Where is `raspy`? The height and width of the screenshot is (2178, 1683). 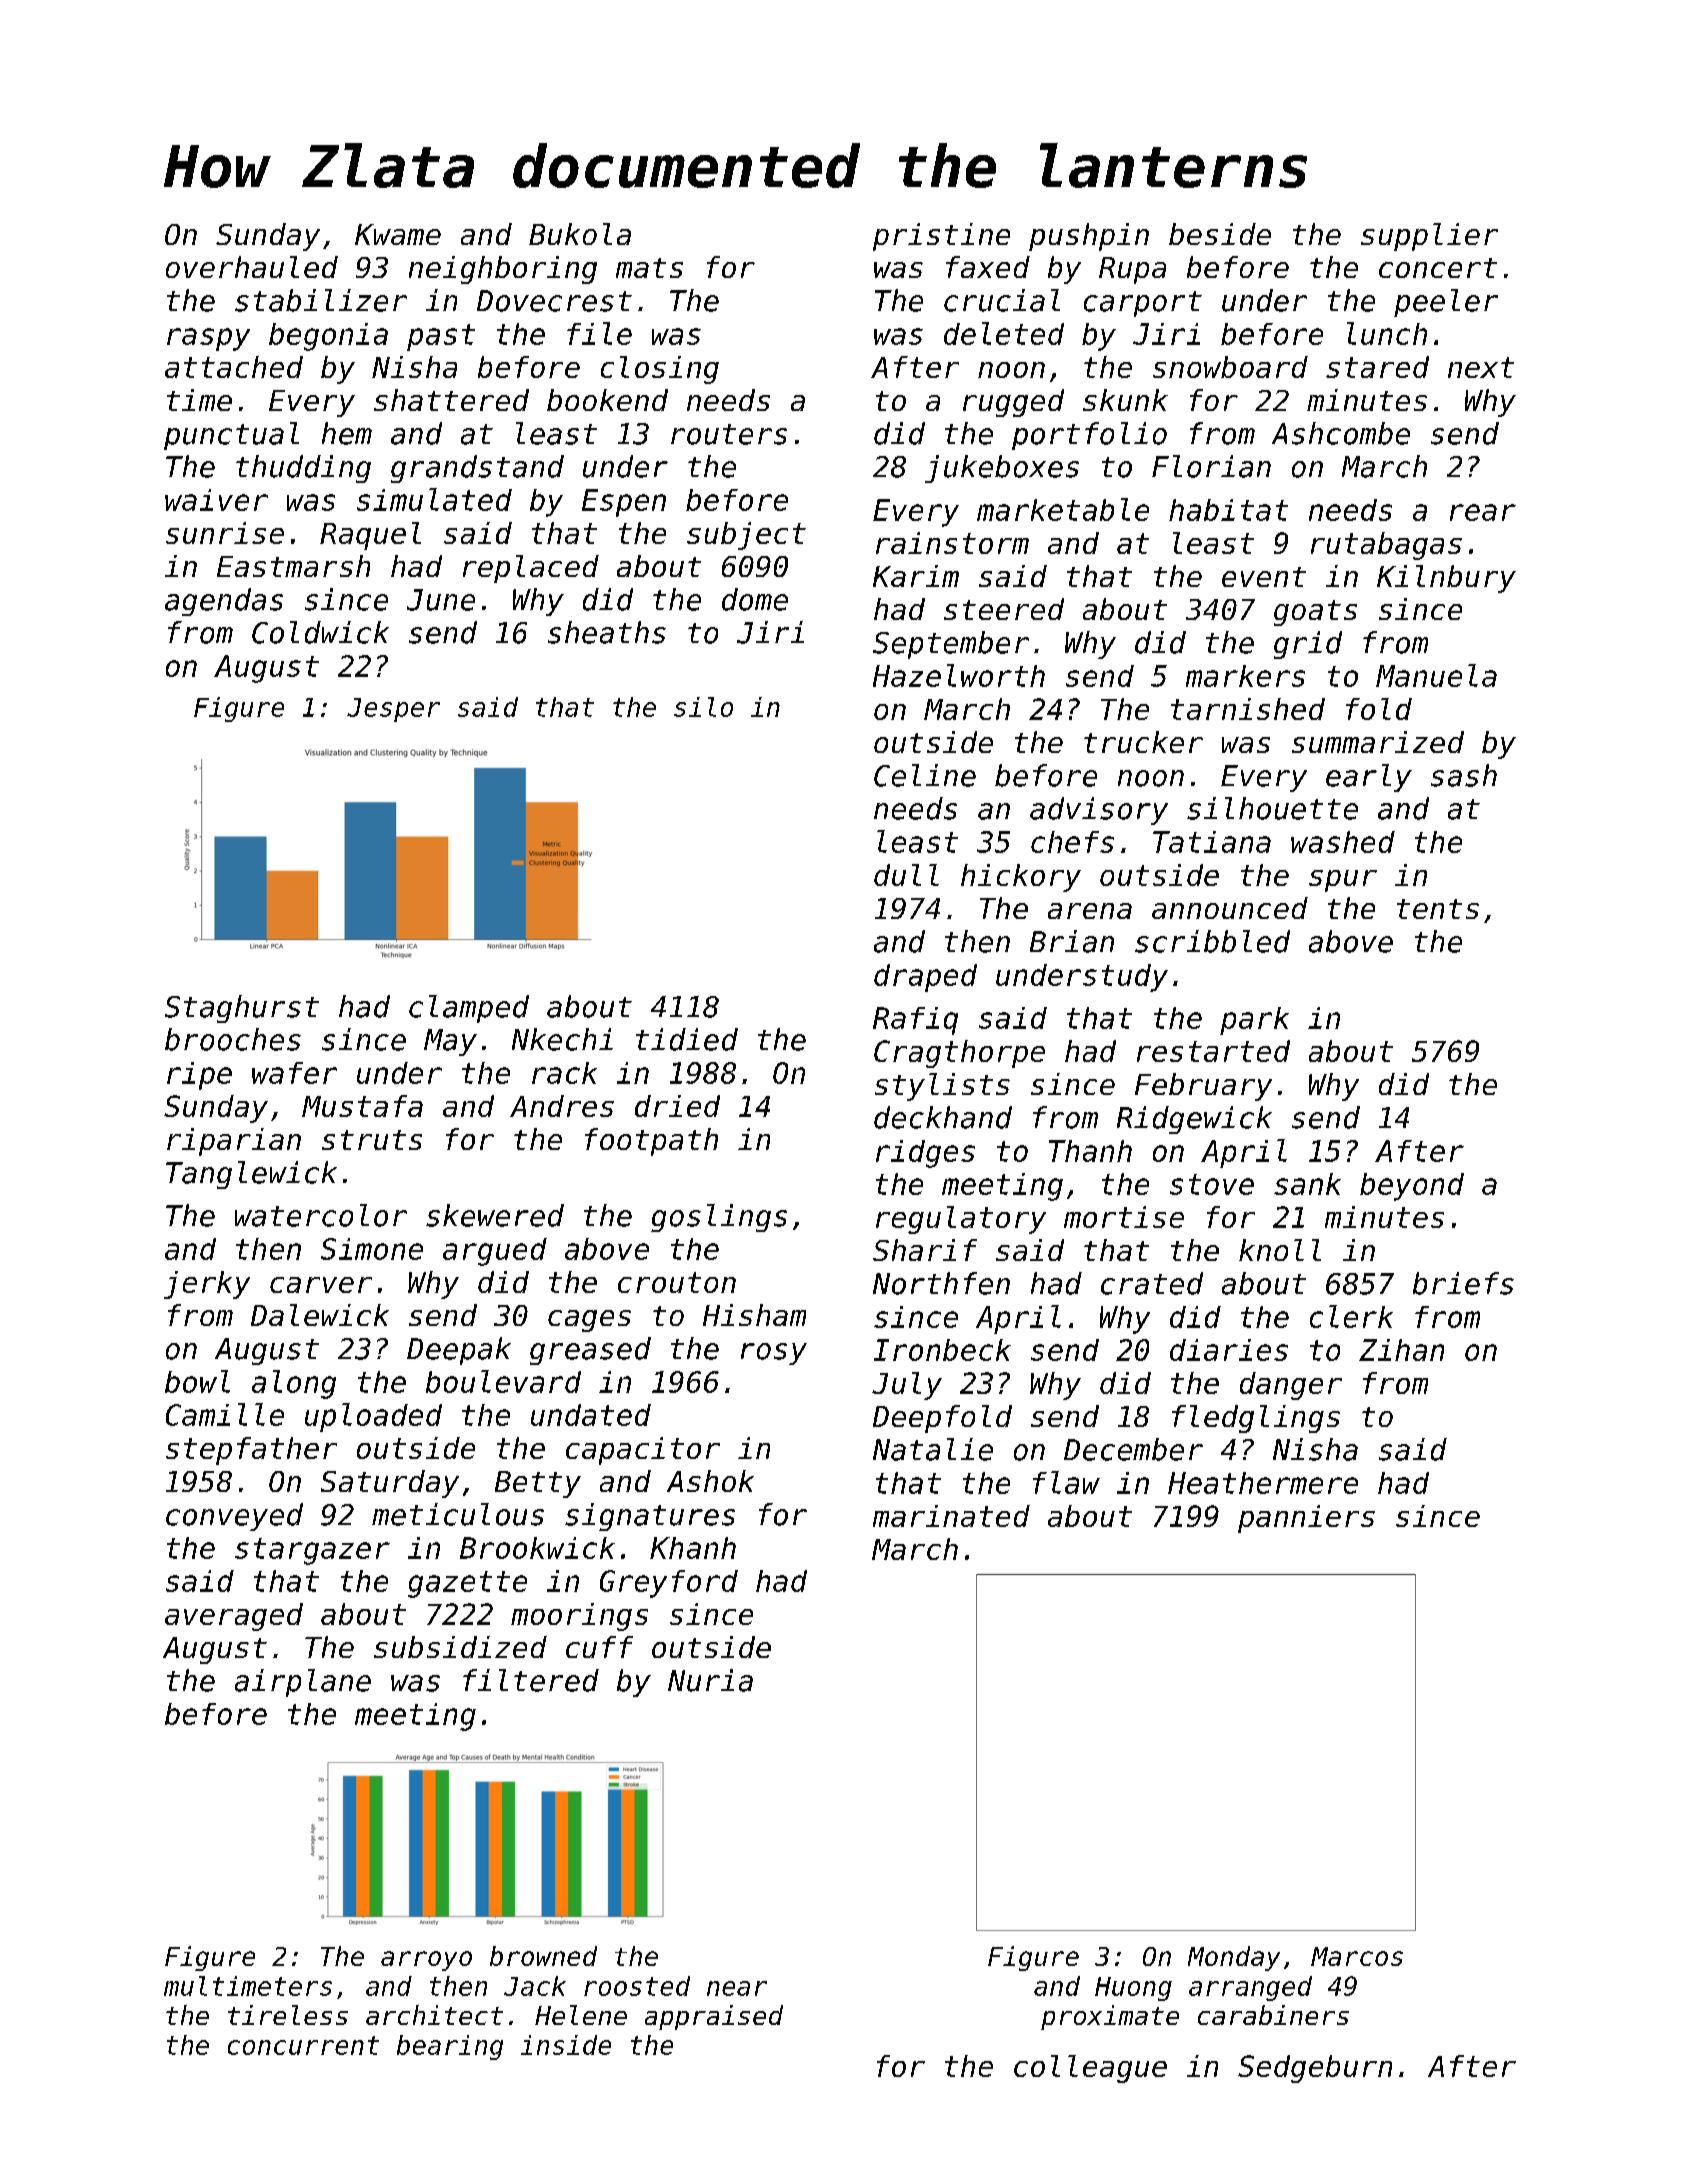 raspy is located at coordinates (208, 339).
